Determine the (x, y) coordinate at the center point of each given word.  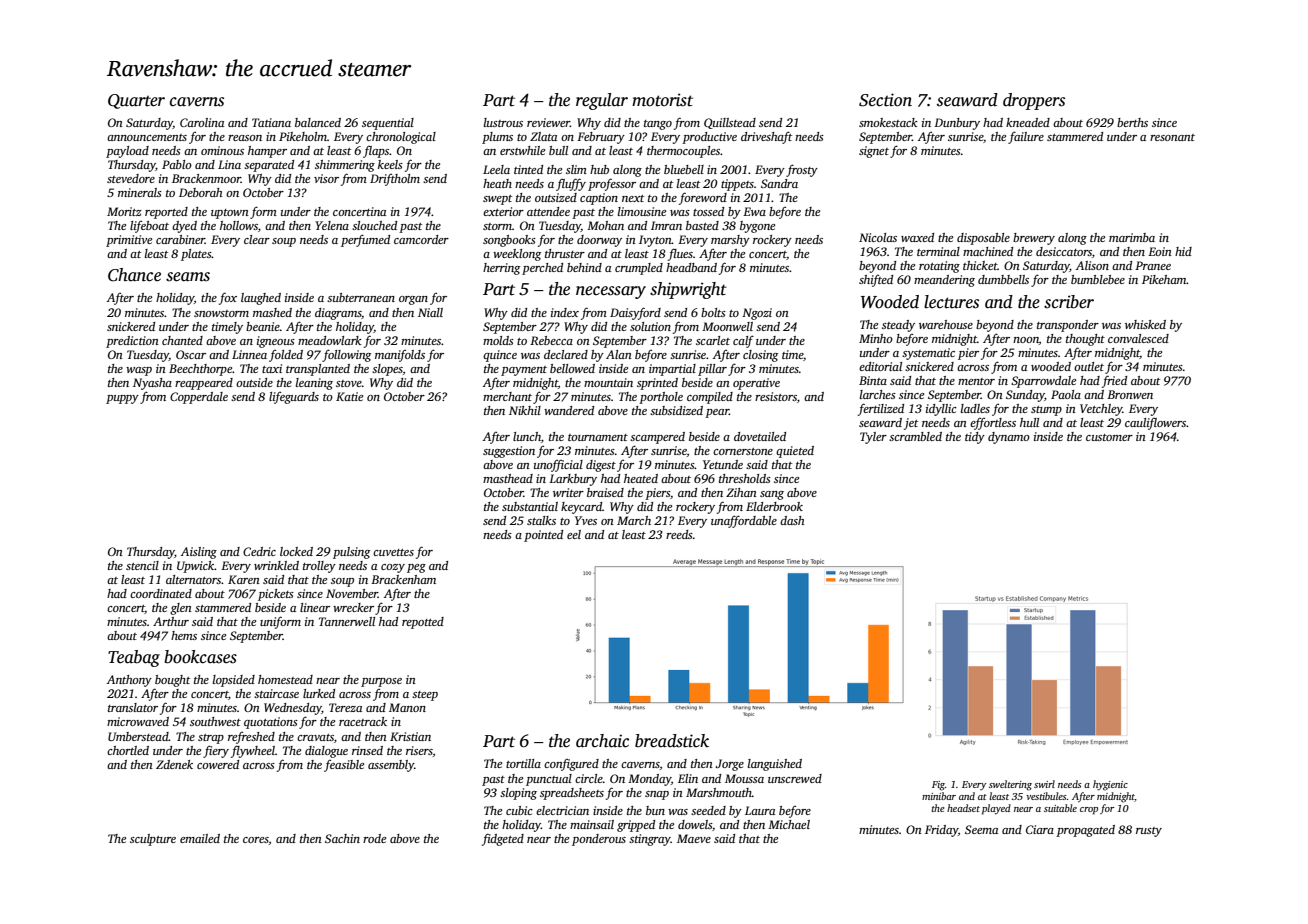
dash (792, 520)
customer (1109, 437)
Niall (430, 312)
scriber (1069, 302)
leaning (314, 384)
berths (1132, 122)
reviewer (548, 122)
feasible (344, 766)
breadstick (672, 741)
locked (296, 551)
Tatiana (271, 122)
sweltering (1010, 785)
